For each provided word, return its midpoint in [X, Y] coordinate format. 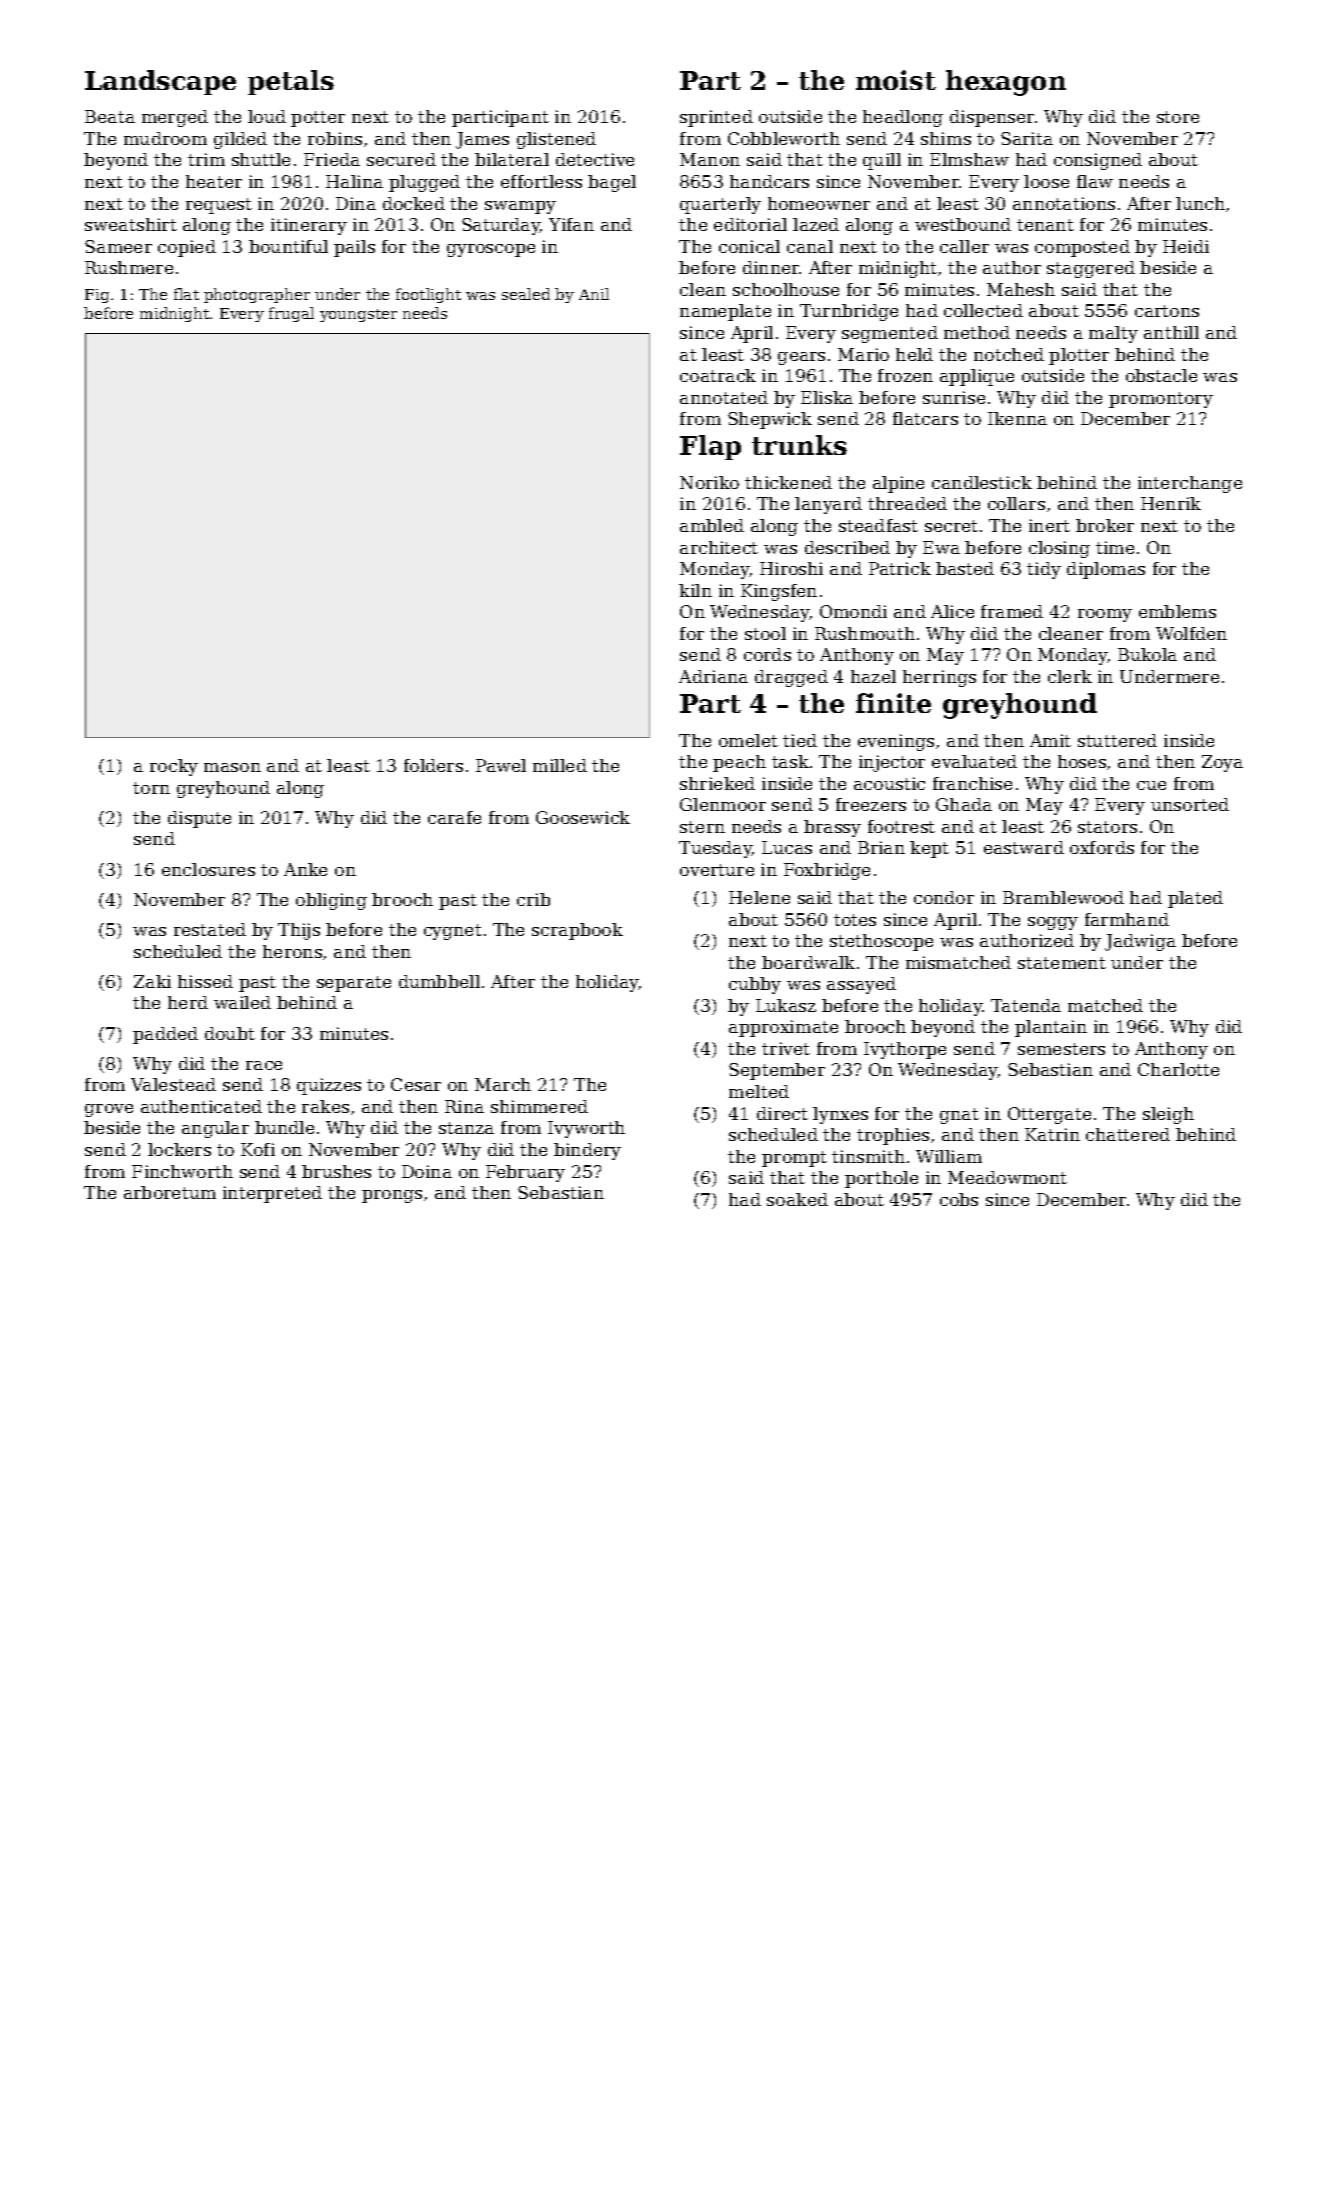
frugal [291, 314]
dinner [771, 267]
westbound [963, 224]
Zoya [1222, 763]
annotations [1064, 203]
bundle [284, 1127]
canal [810, 246]
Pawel [501, 765]
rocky [174, 767]
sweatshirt [131, 224]
